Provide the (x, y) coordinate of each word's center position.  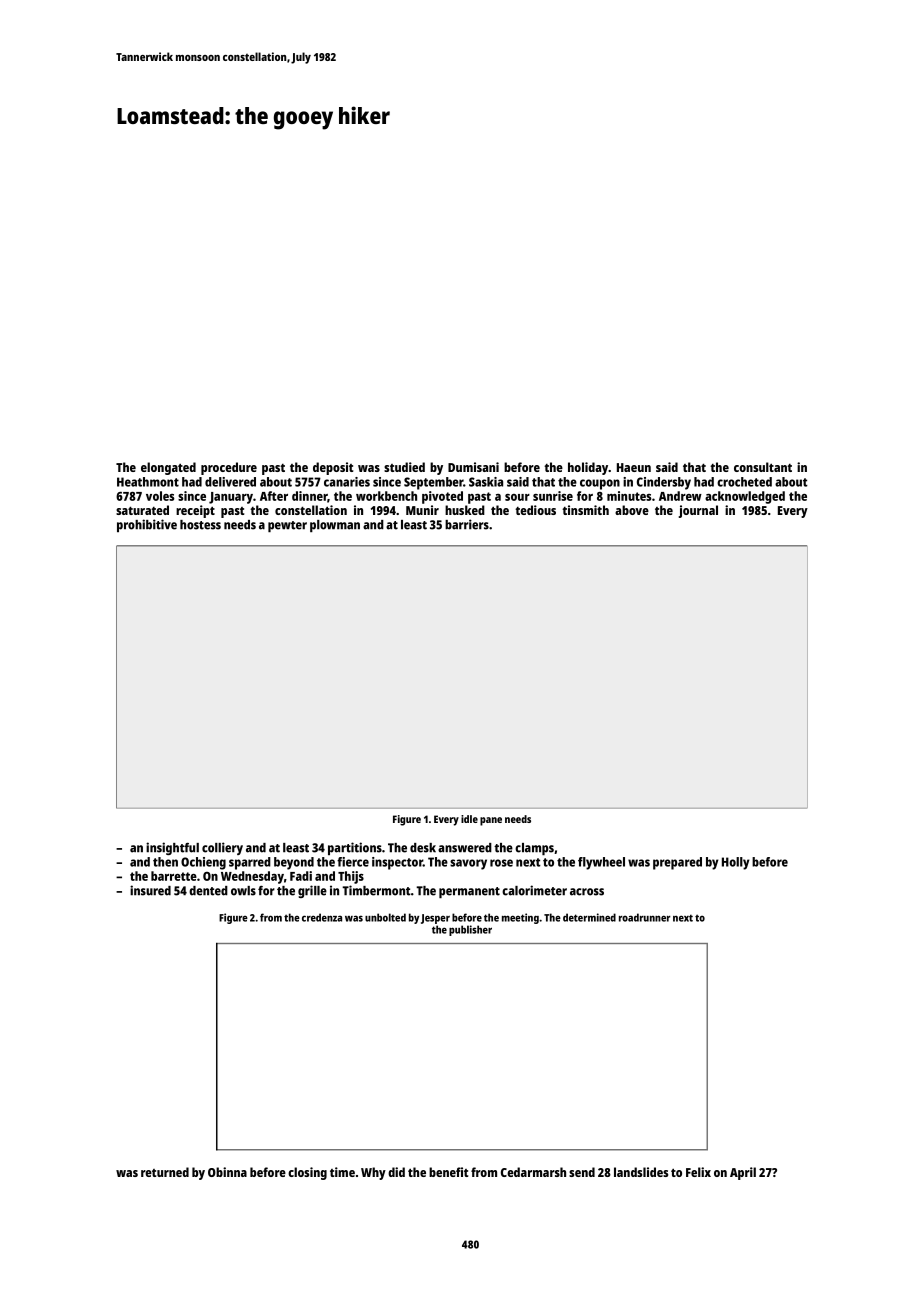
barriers (467, 524)
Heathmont (148, 482)
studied (404, 467)
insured (150, 890)
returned (165, 1172)
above (632, 510)
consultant (763, 467)
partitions (355, 848)
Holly (735, 863)
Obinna (227, 1172)
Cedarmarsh (533, 1172)
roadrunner (645, 917)
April (743, 1173)
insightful (172, 848)
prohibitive (147, 525)
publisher (470, 930)
